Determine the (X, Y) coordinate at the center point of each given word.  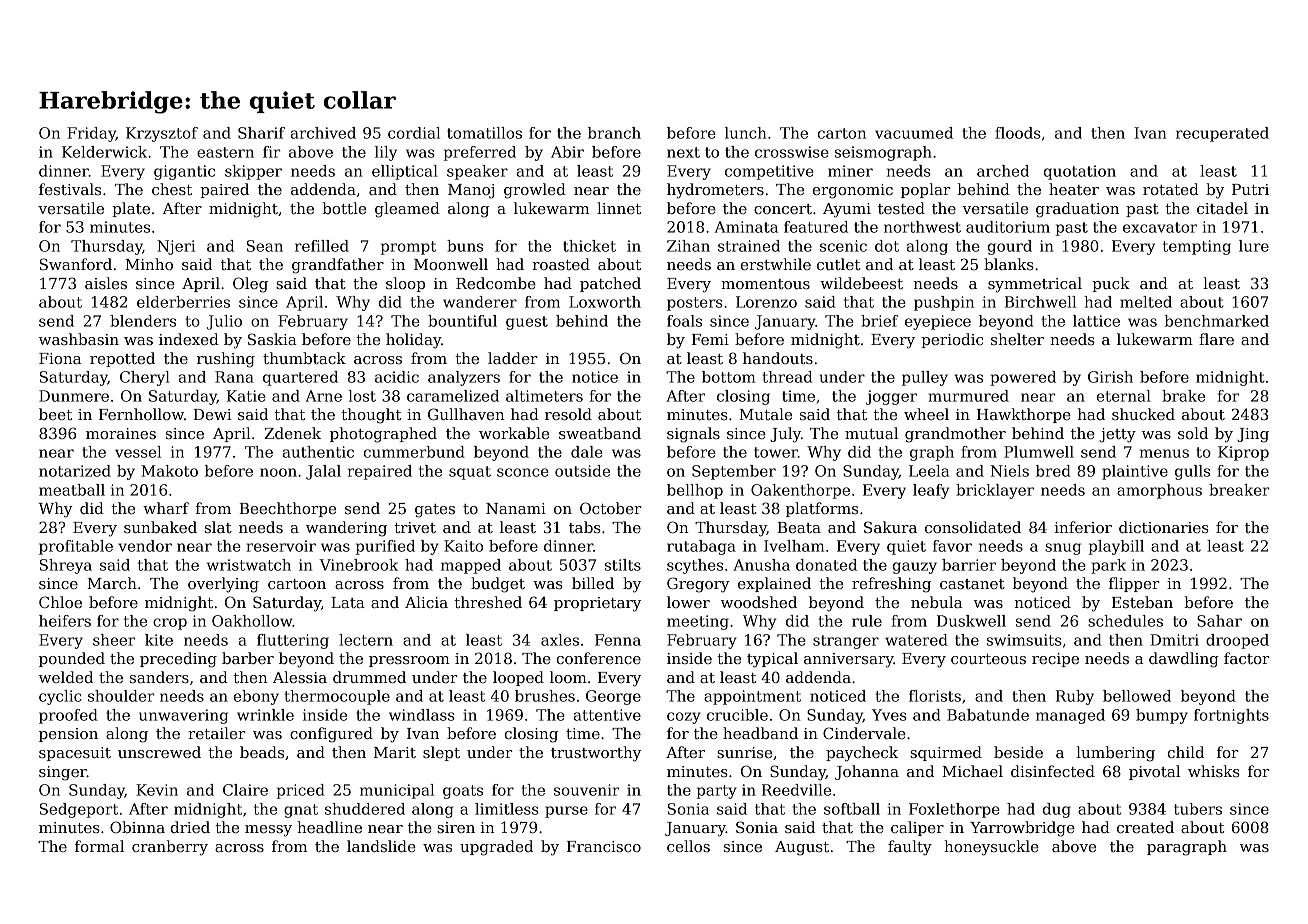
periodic (952, 340)
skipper (253, 172)
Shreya (66, 566)
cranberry (170, 848)
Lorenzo (766, 302)
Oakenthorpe (800, 491)
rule (867, 621)
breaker (1239, 490)
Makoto (169, 471)
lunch (746, 133)
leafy (931, 491)
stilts (623, 565)
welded (66, 677)
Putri (1250, 189)
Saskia (272, 339)
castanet (972, 584)
